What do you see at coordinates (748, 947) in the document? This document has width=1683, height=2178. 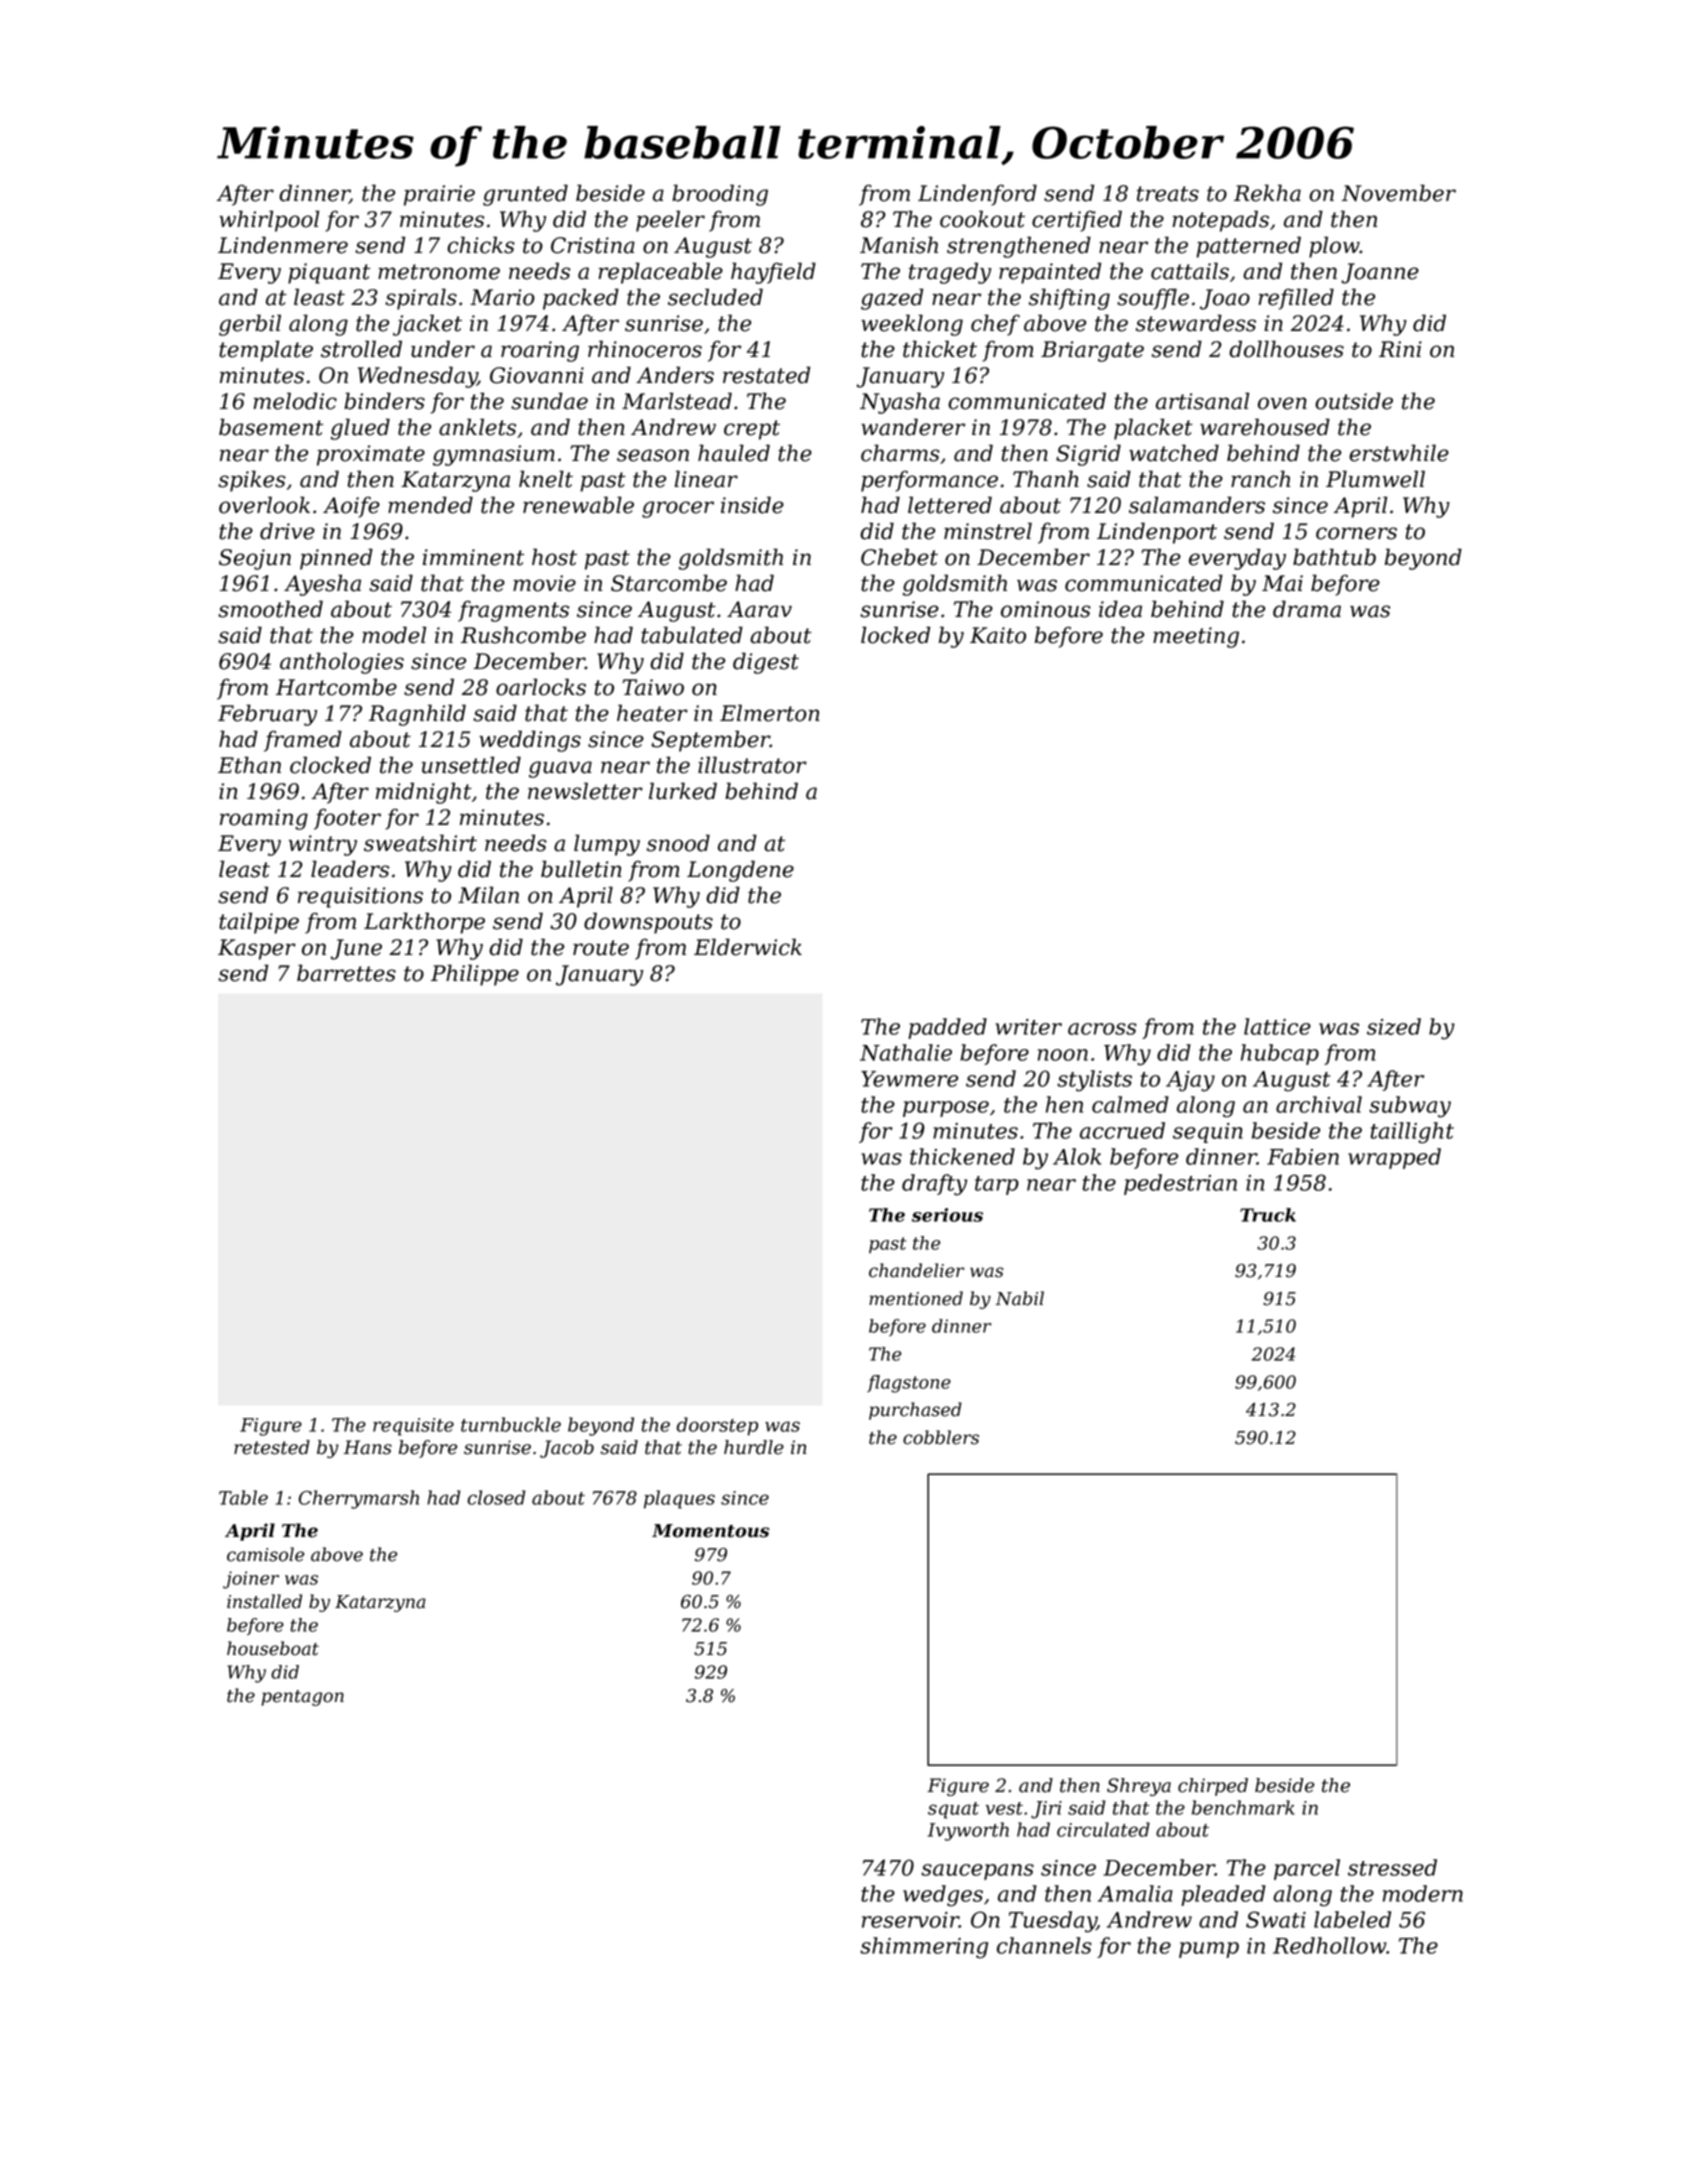 I see `Elderwick` at bounding box center [748, 947].
